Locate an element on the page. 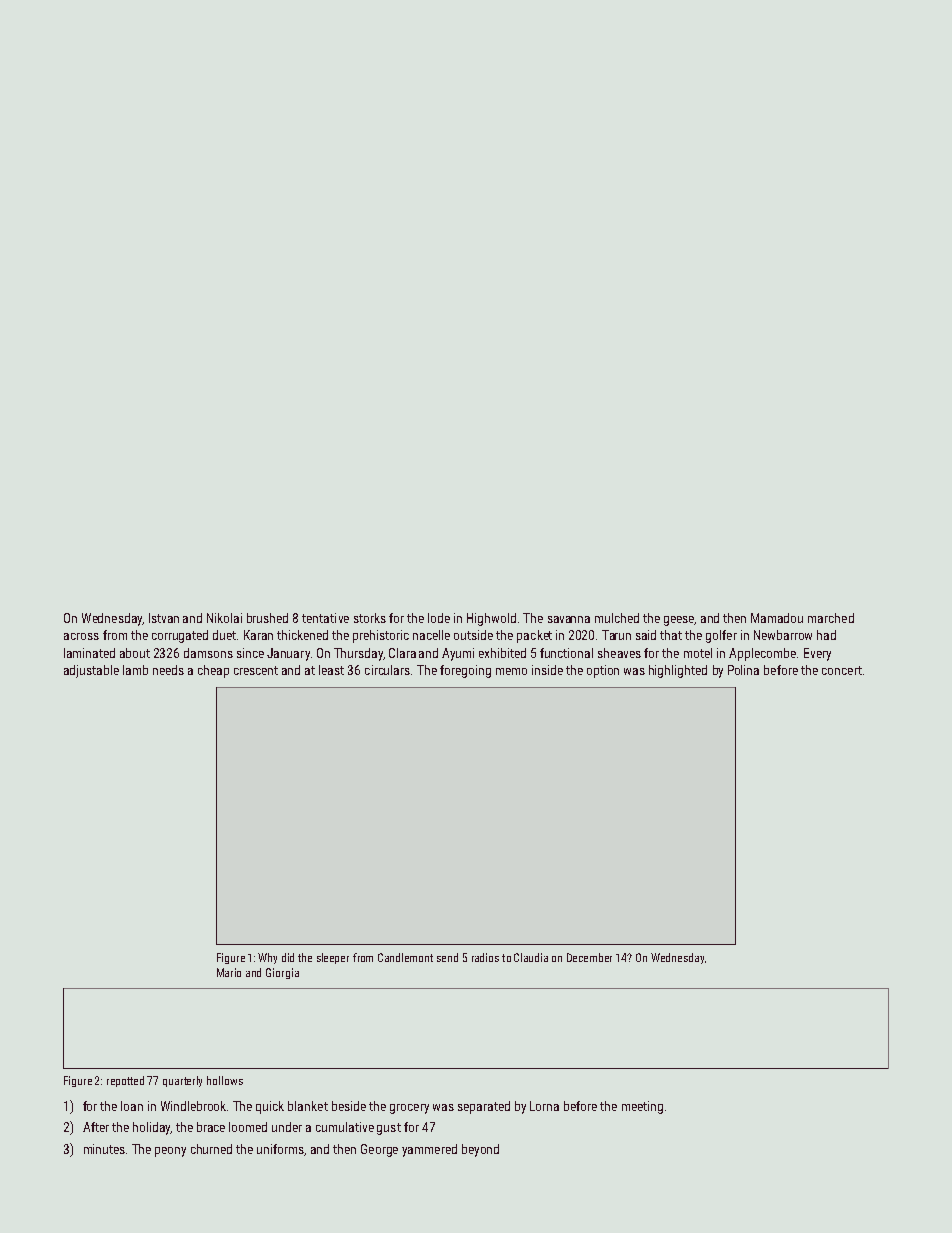 The image size is (952, 1233). concert is located at coordinates (842, 670).
